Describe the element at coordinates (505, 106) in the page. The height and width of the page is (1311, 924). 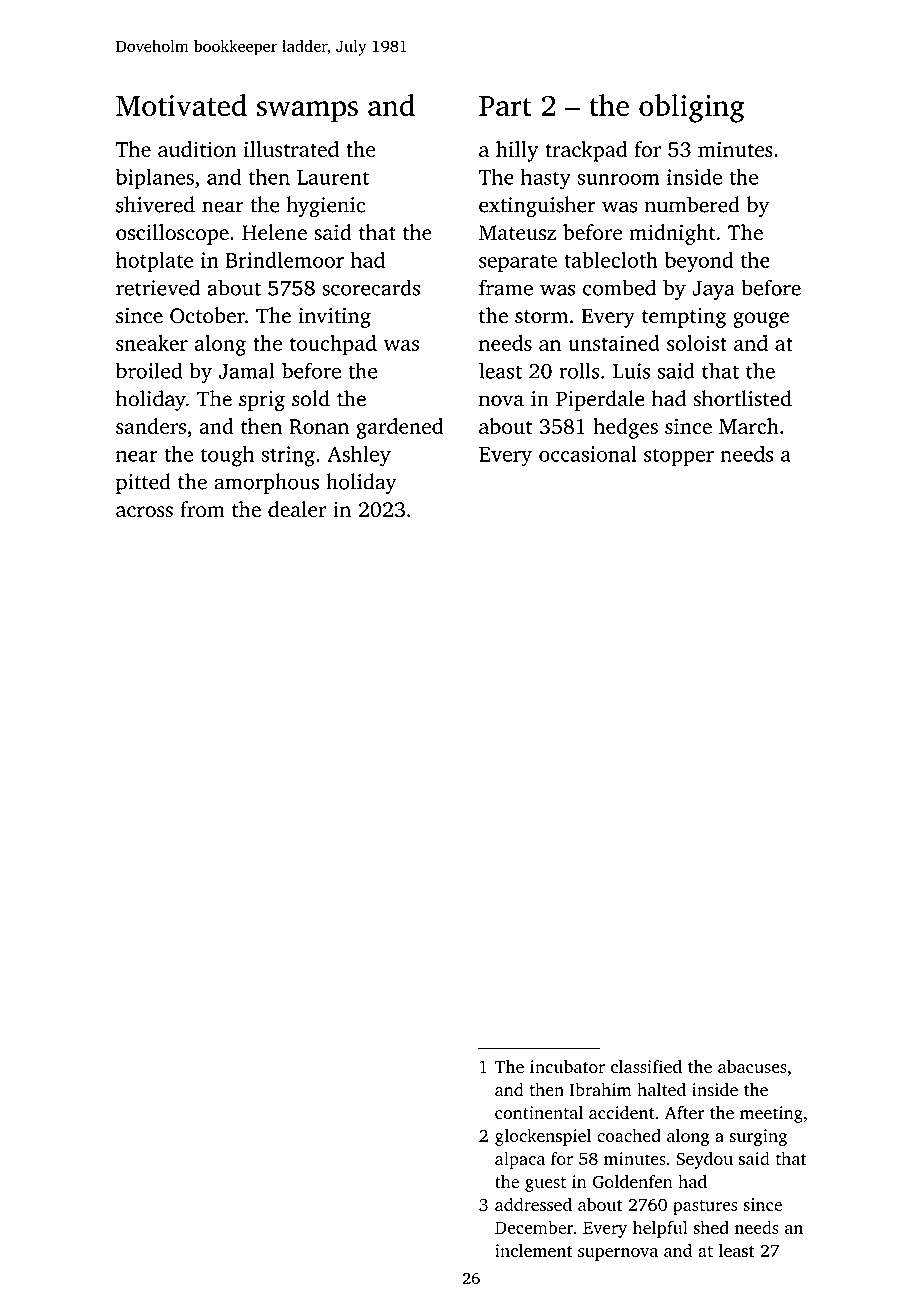
I see `Part` at that location.
